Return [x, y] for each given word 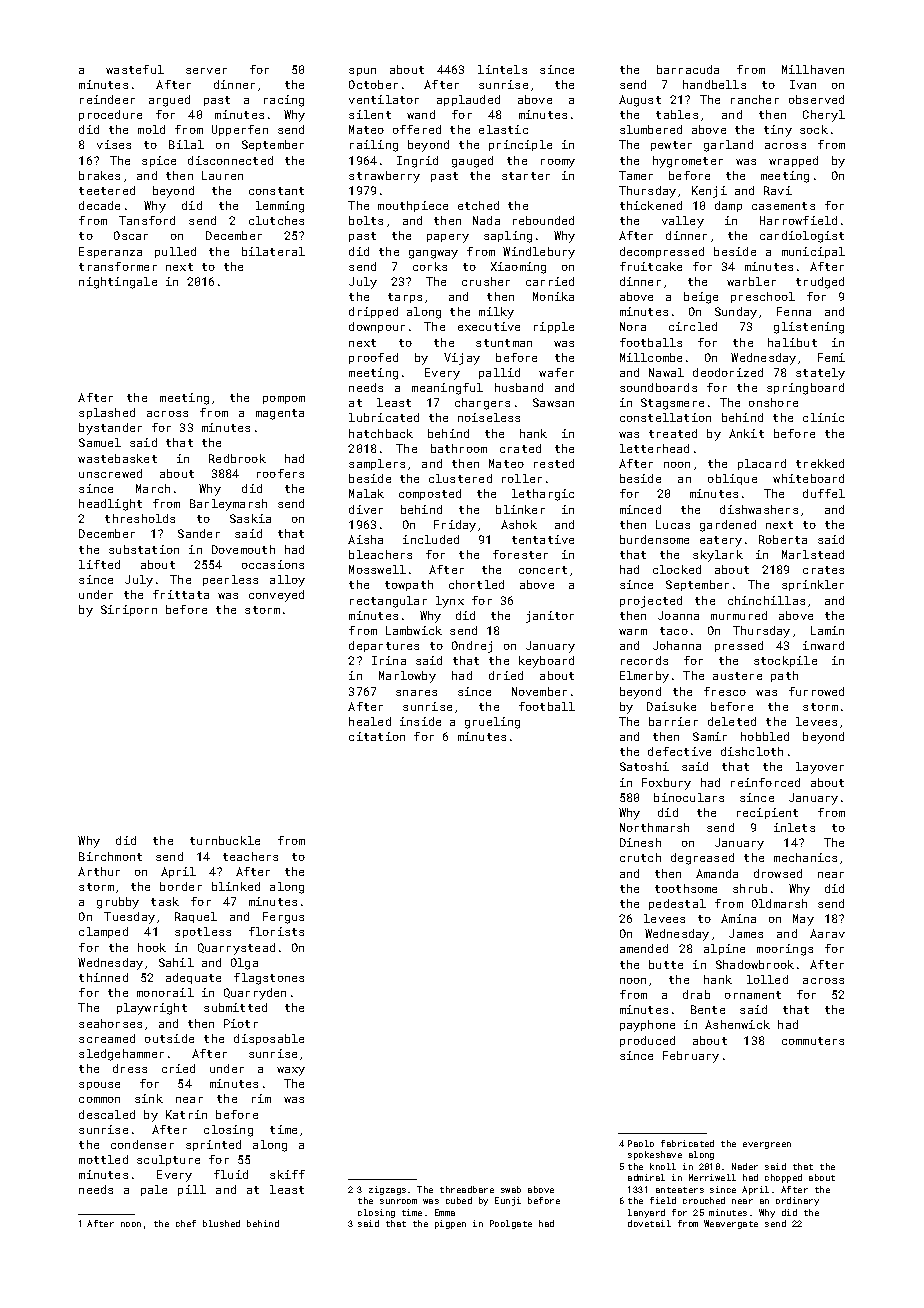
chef [186, 1223]
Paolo [641, 1143]
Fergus [283, 918]
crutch [640, 857]
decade [99, 205]
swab [511, 1189]
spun [362, 72]
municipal [813, 252]
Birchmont [110, 856]
